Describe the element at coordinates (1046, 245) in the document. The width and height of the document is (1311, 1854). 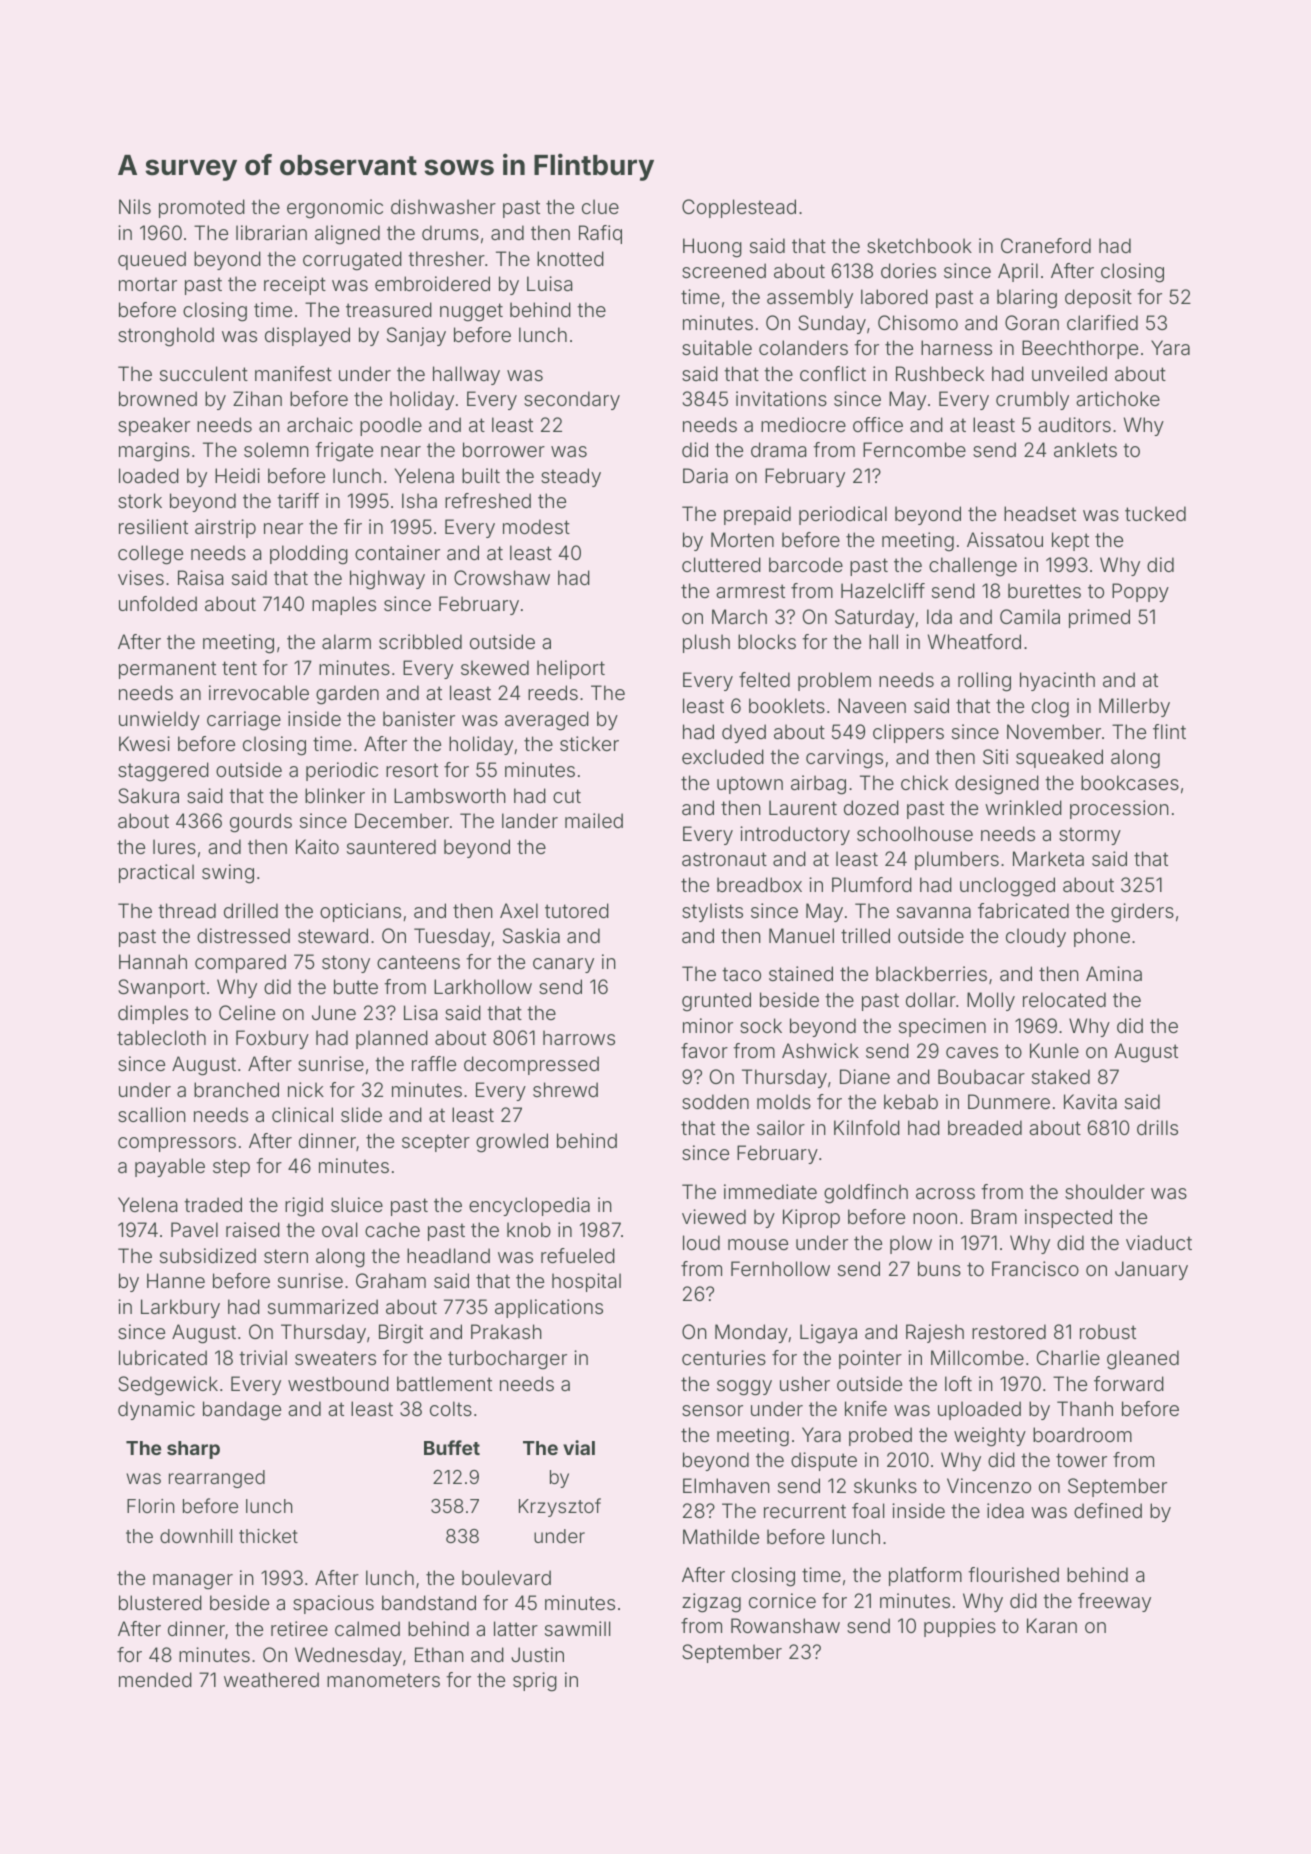
I see `Craneford` at that location.
